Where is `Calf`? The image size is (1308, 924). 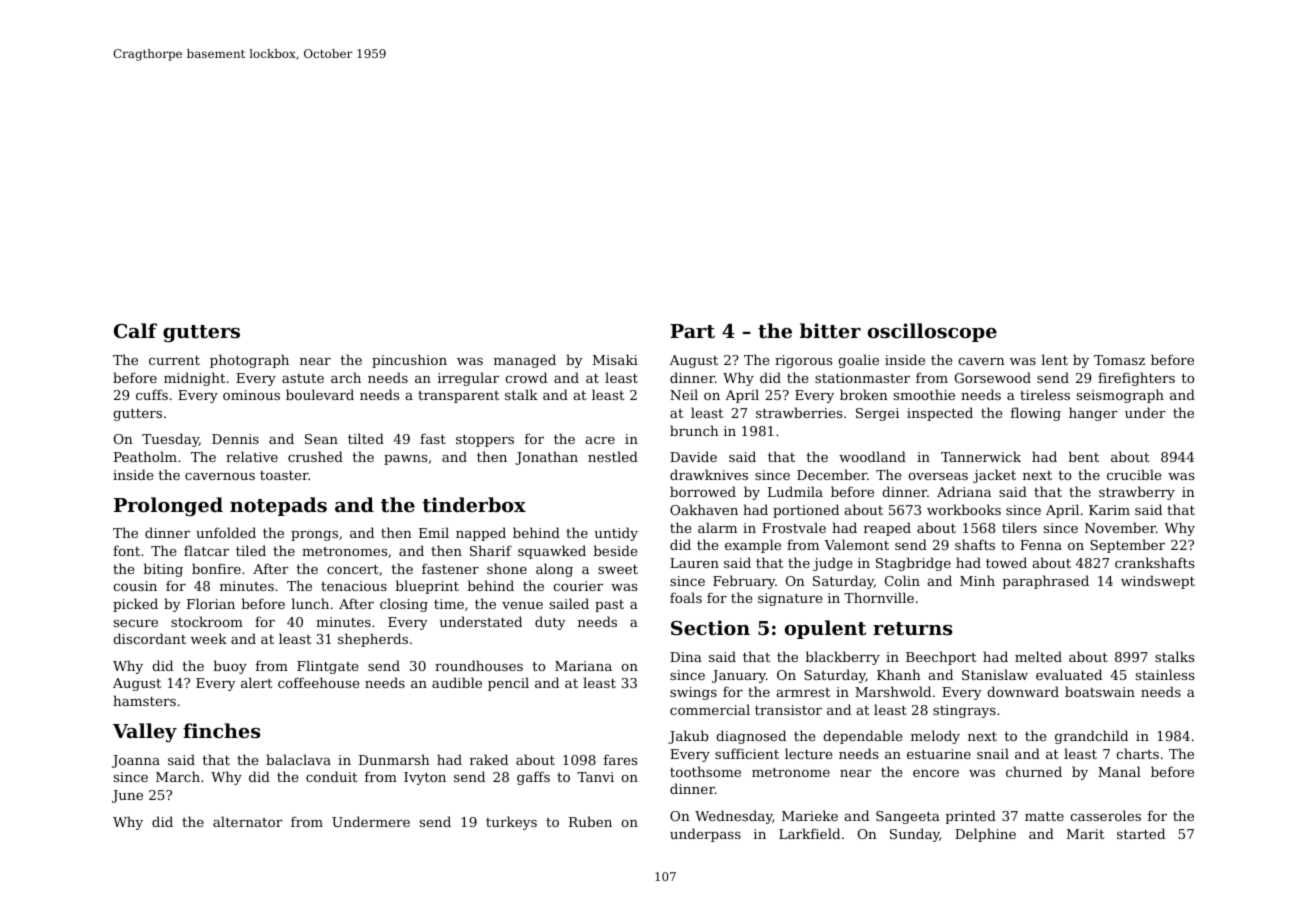 Calf is located at coordinates (135, 331).
